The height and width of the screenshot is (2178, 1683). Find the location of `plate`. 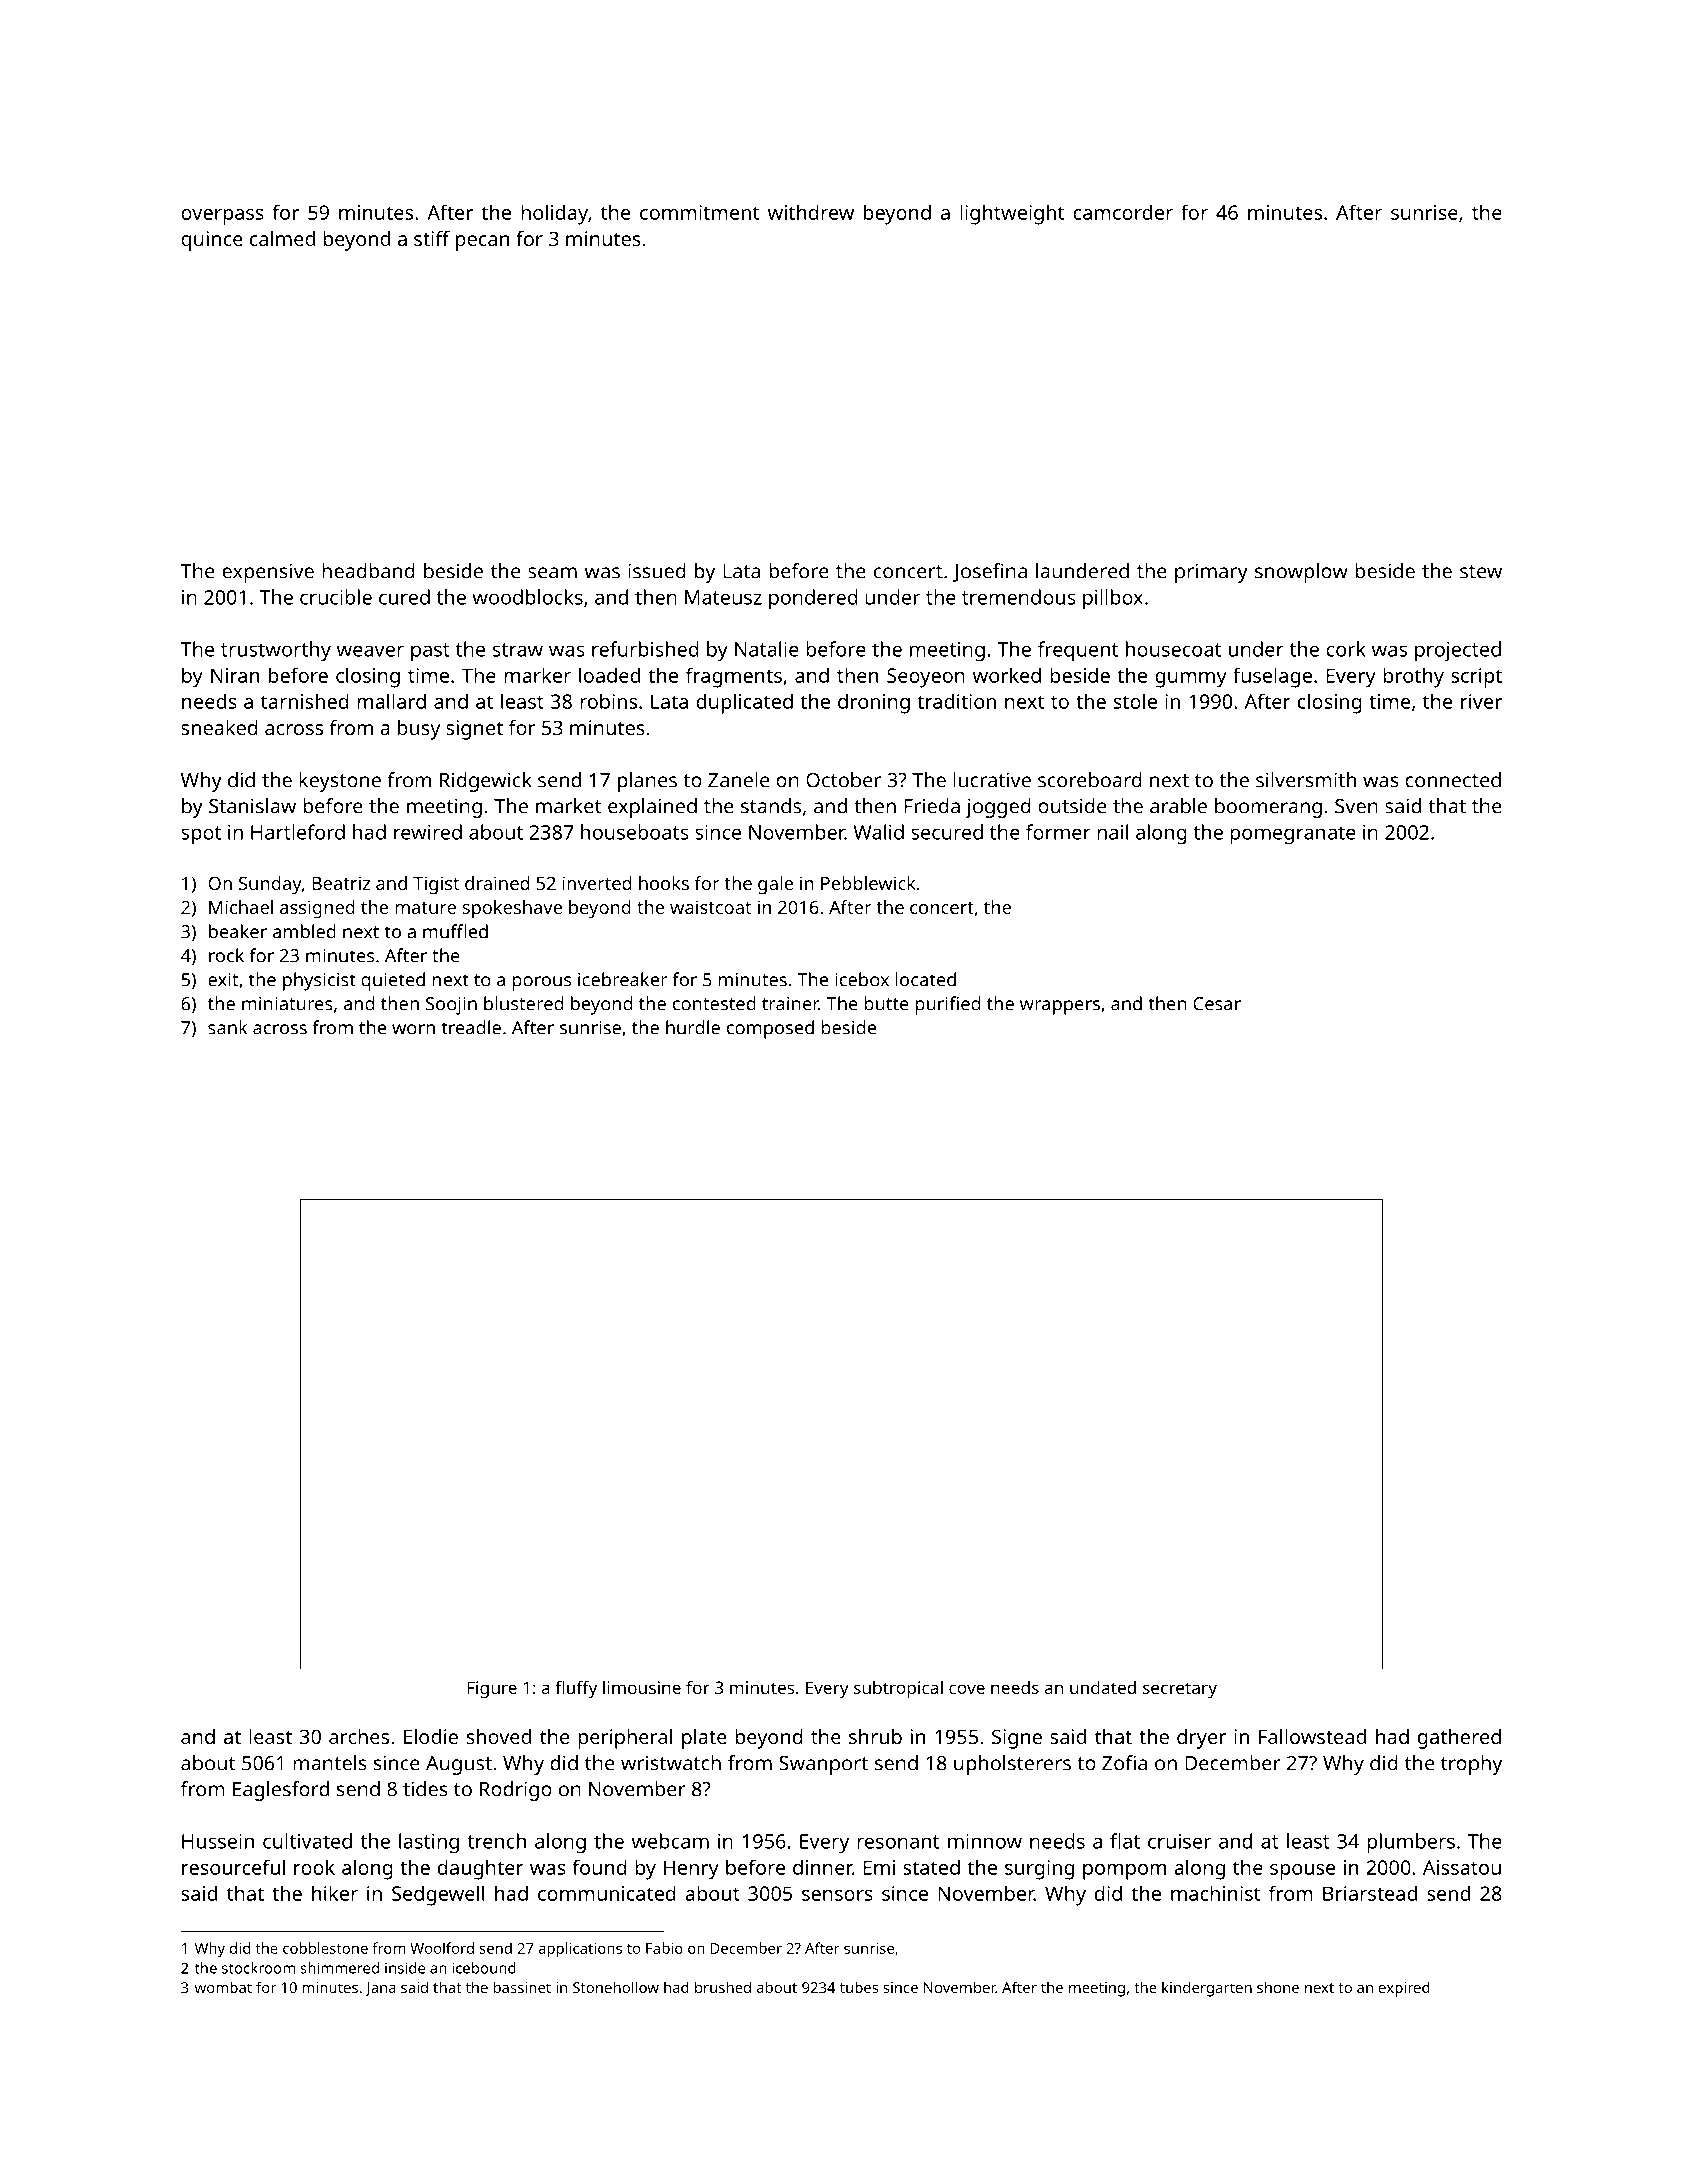

plate is located at coordinates (704, 1739).
